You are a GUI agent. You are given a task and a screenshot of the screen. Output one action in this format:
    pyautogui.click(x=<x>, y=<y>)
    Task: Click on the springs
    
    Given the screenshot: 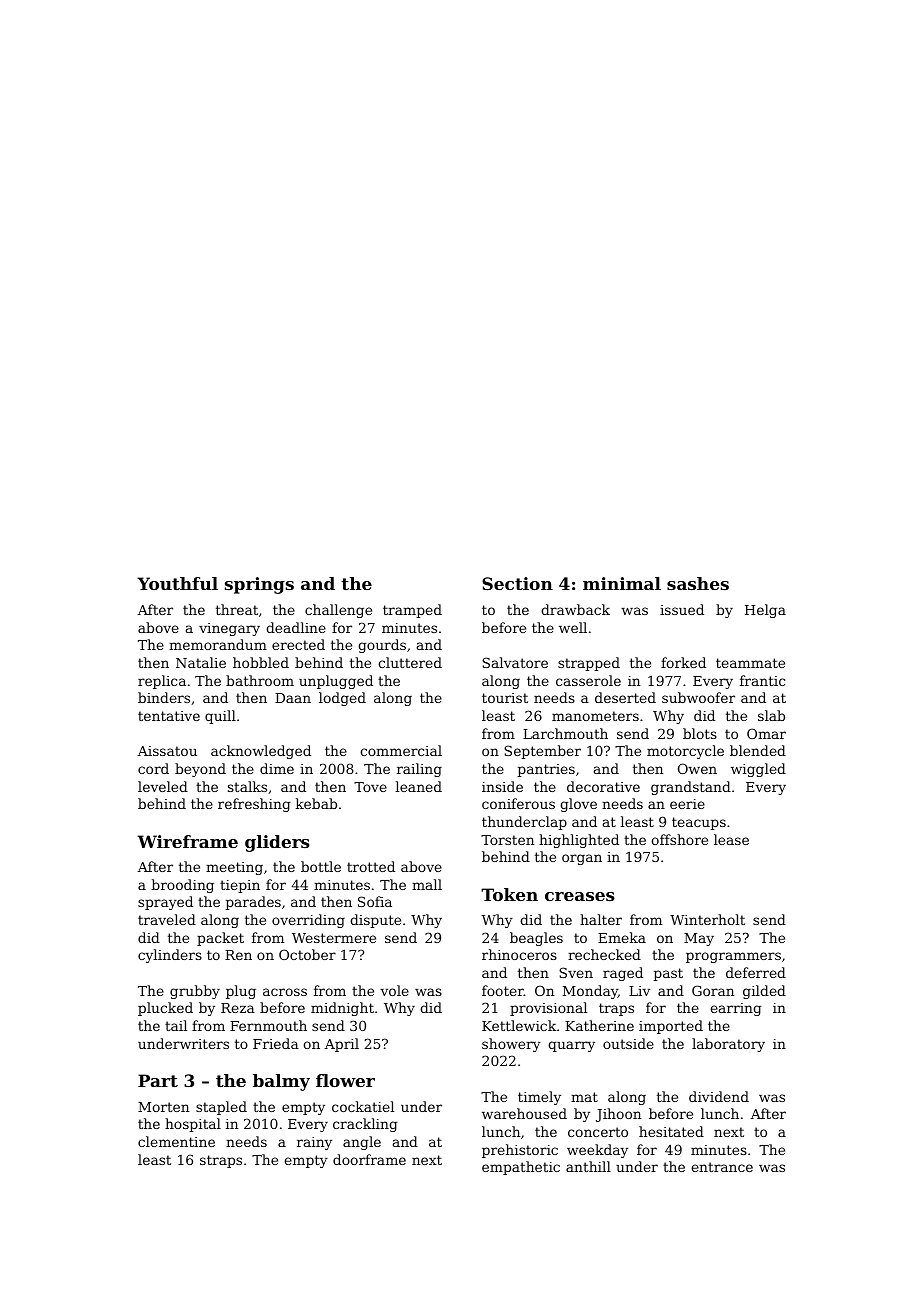 What is the action you would take?
    pyautogui.click(x=259, y=585)
